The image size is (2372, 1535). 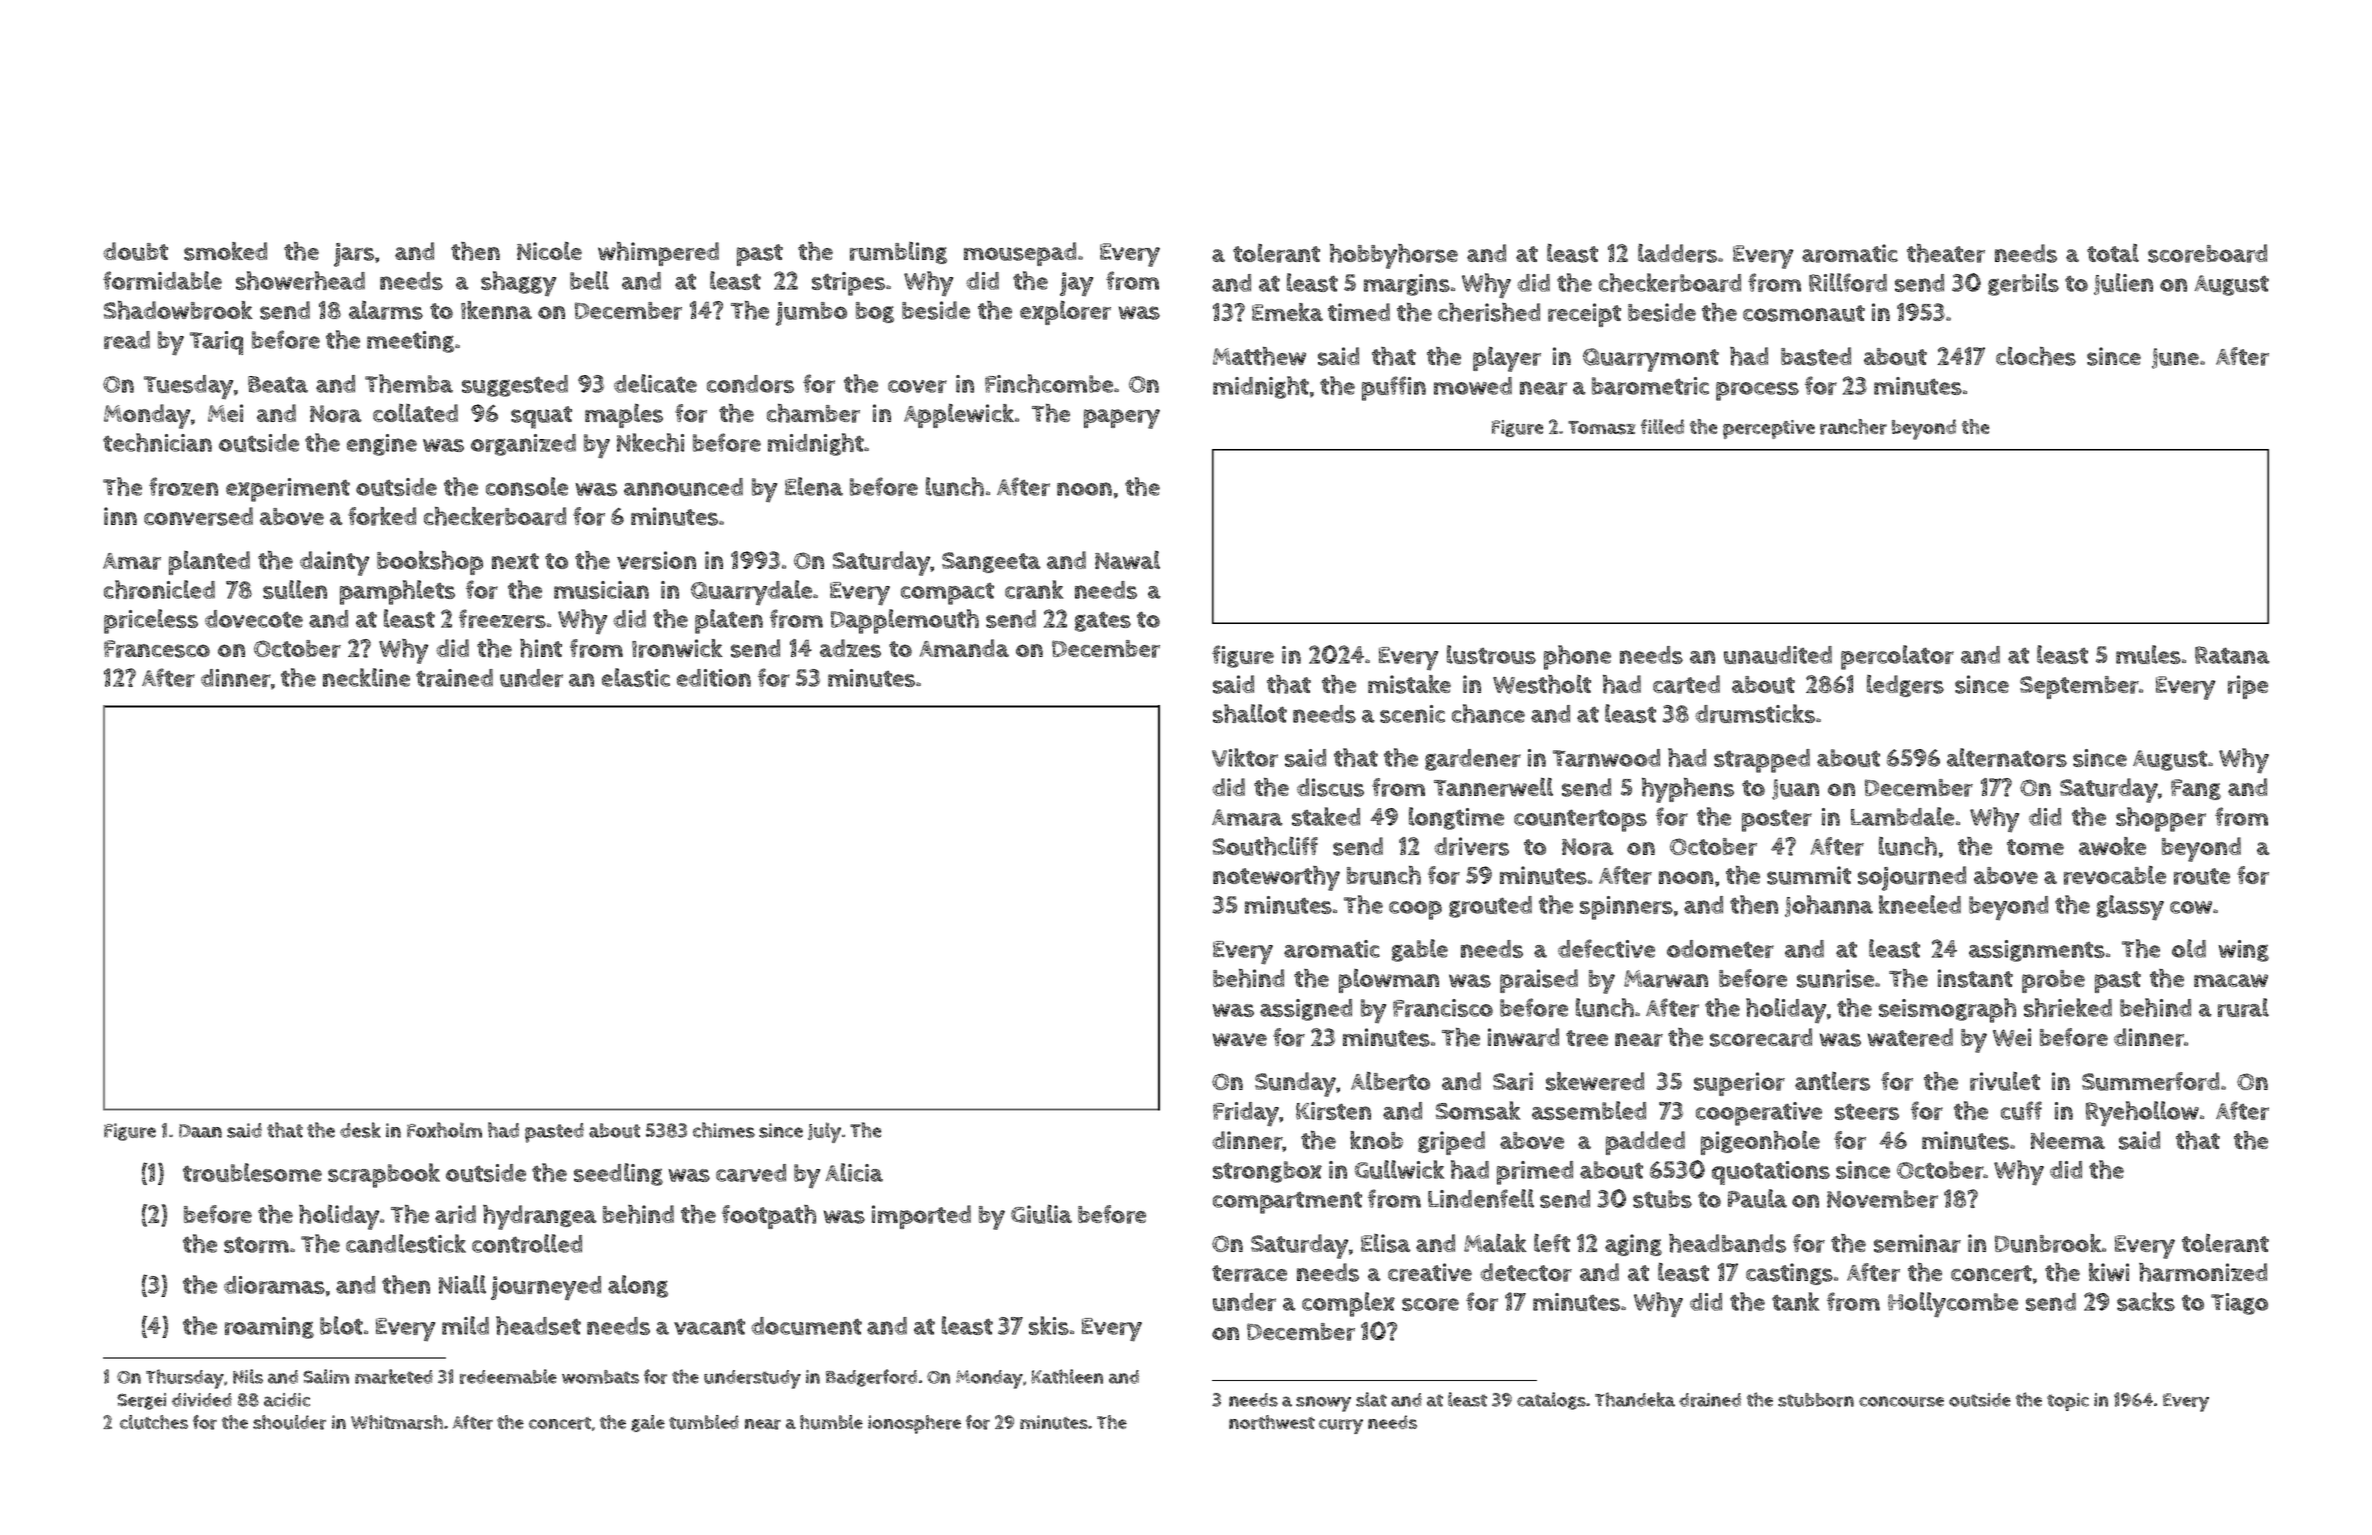 I want to click on hobbyhorse, so click(x=1394, y=256).
